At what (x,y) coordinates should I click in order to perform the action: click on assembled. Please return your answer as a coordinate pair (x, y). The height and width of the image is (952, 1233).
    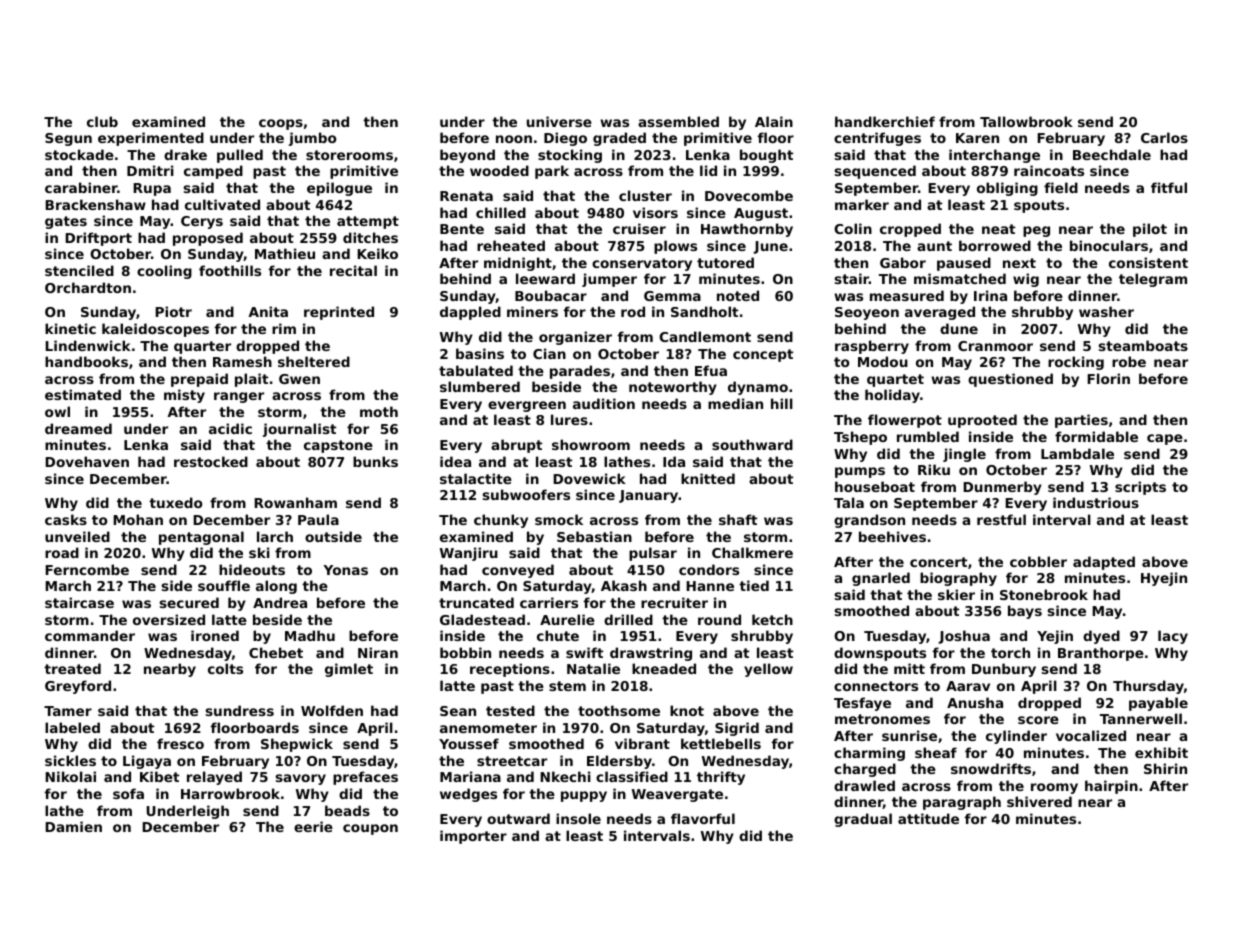
    Looking at the image, I should click on (678, 121).
